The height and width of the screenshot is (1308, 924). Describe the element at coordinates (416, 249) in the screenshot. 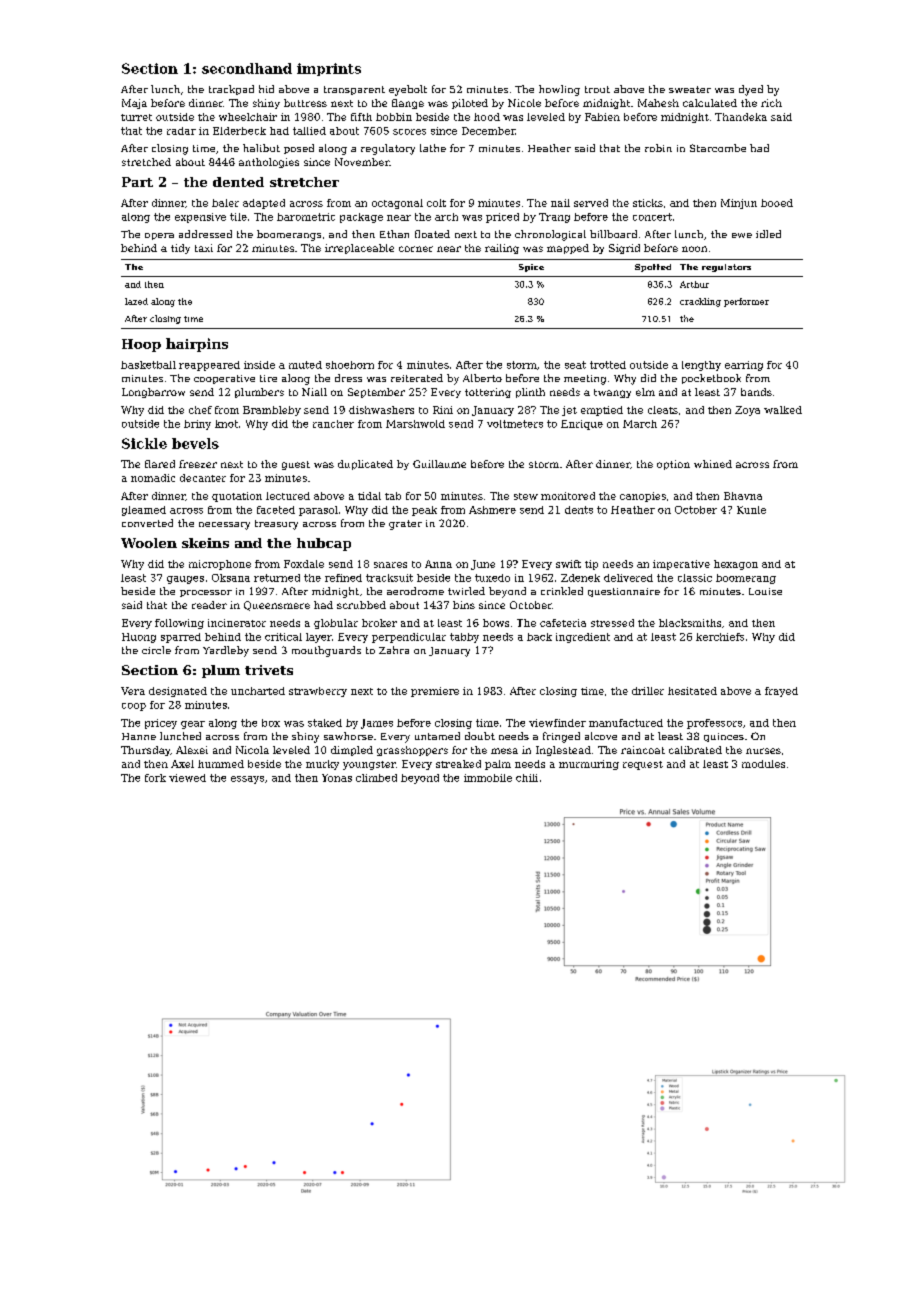

I see `corner` at that location.
